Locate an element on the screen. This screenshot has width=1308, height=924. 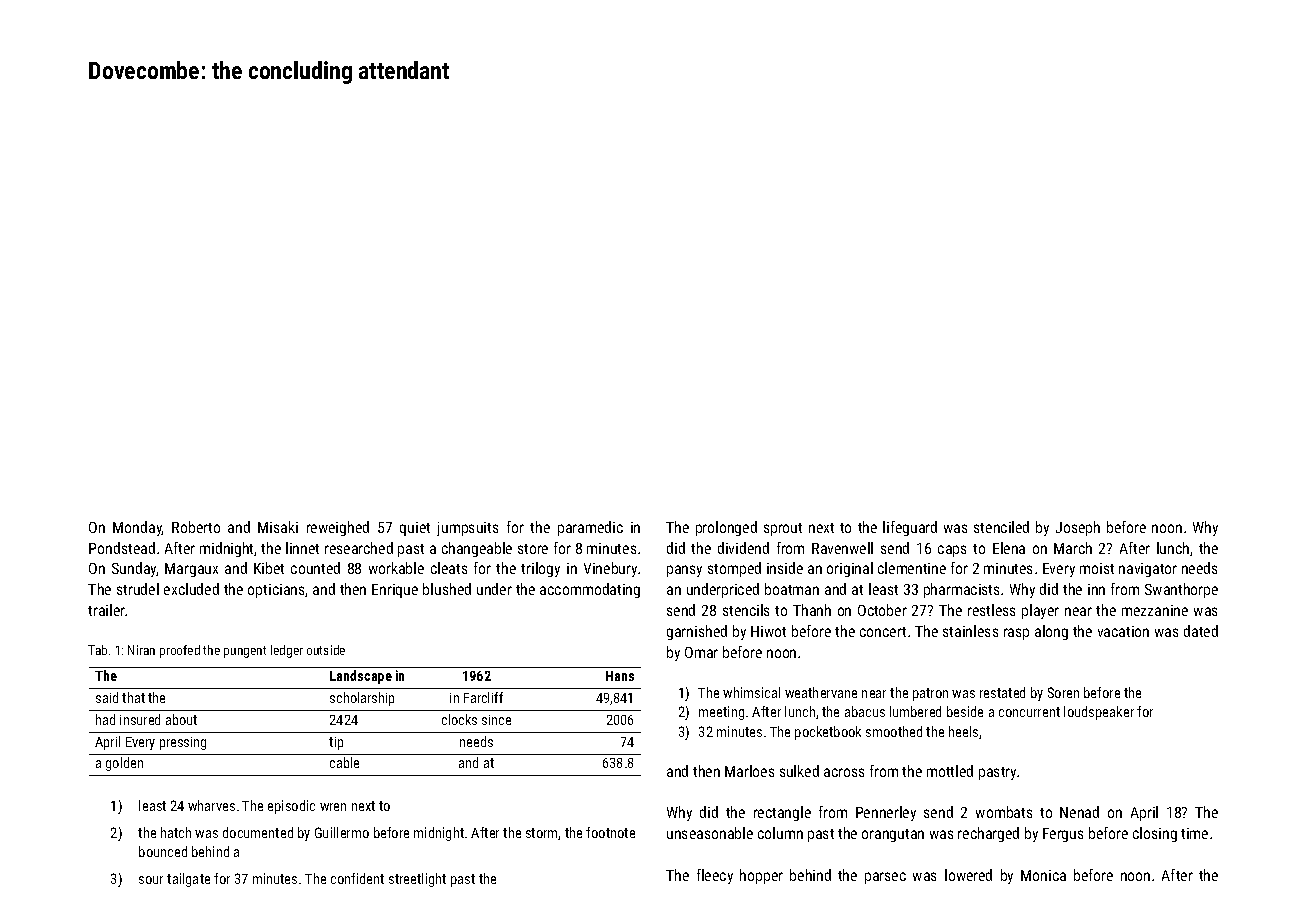
hatch is located at coordinates (176, 832).
